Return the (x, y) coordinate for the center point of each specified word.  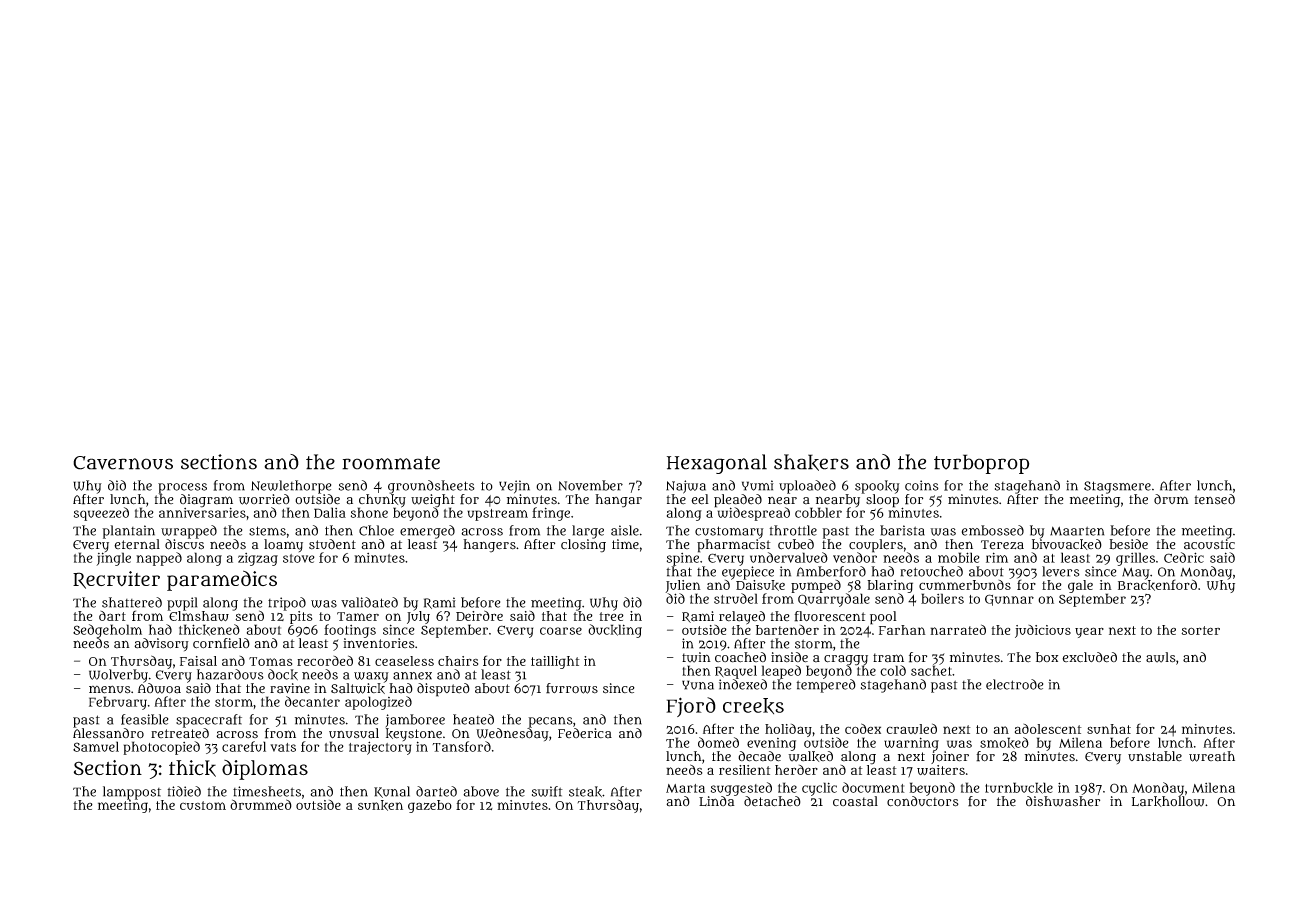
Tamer (358, 616)
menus (110, 689)
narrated (958, 629)
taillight (555, 662)
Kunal (392, 792)
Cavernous (123, 463)
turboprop (981, 464)
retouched (931, 571)
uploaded (807, 487)
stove (299, 558)
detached (772, 801)
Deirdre (479, 615)
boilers (942, 598)
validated (369, 602)
